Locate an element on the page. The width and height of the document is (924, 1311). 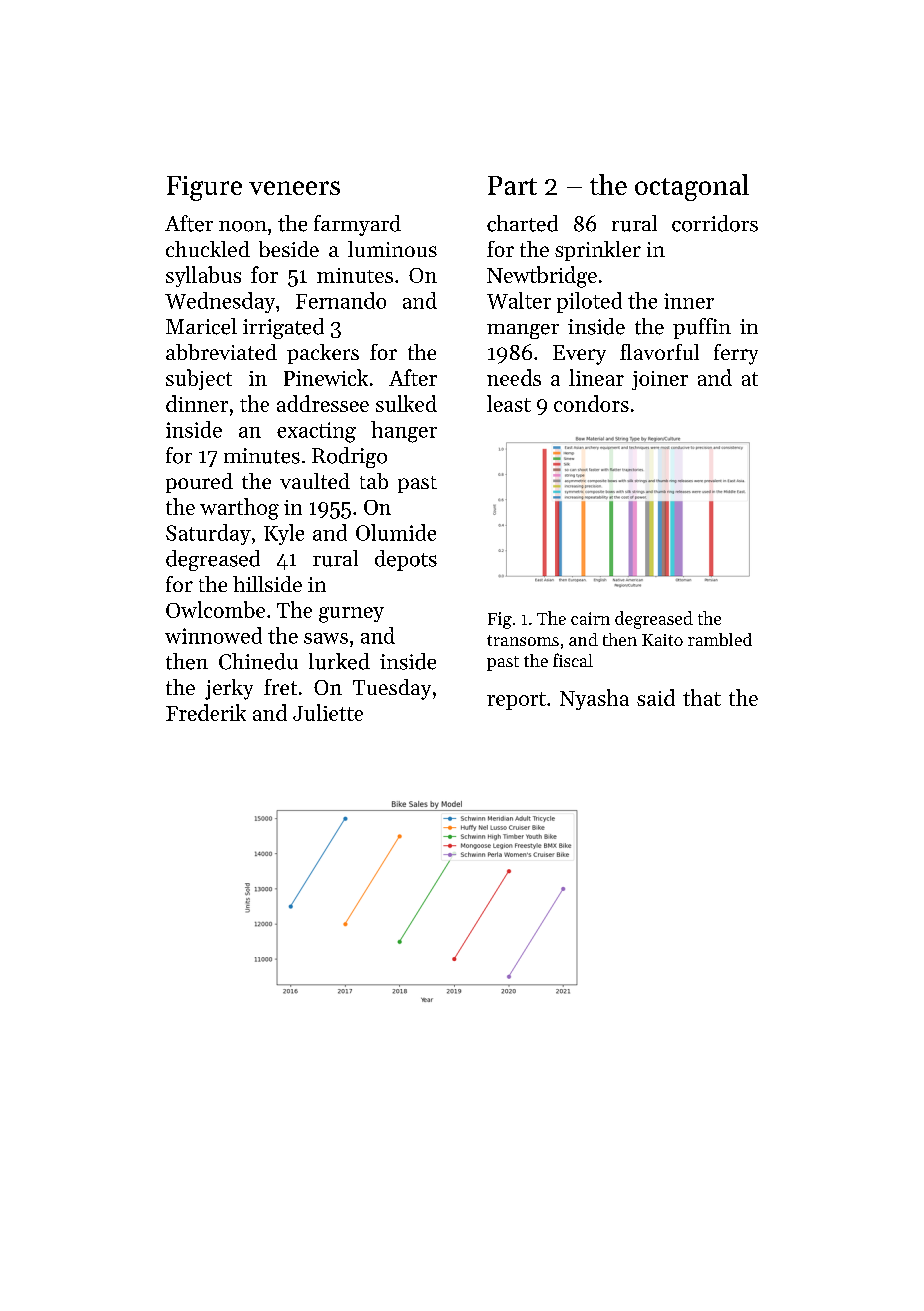
Part is located at coordinates (512, 185).
